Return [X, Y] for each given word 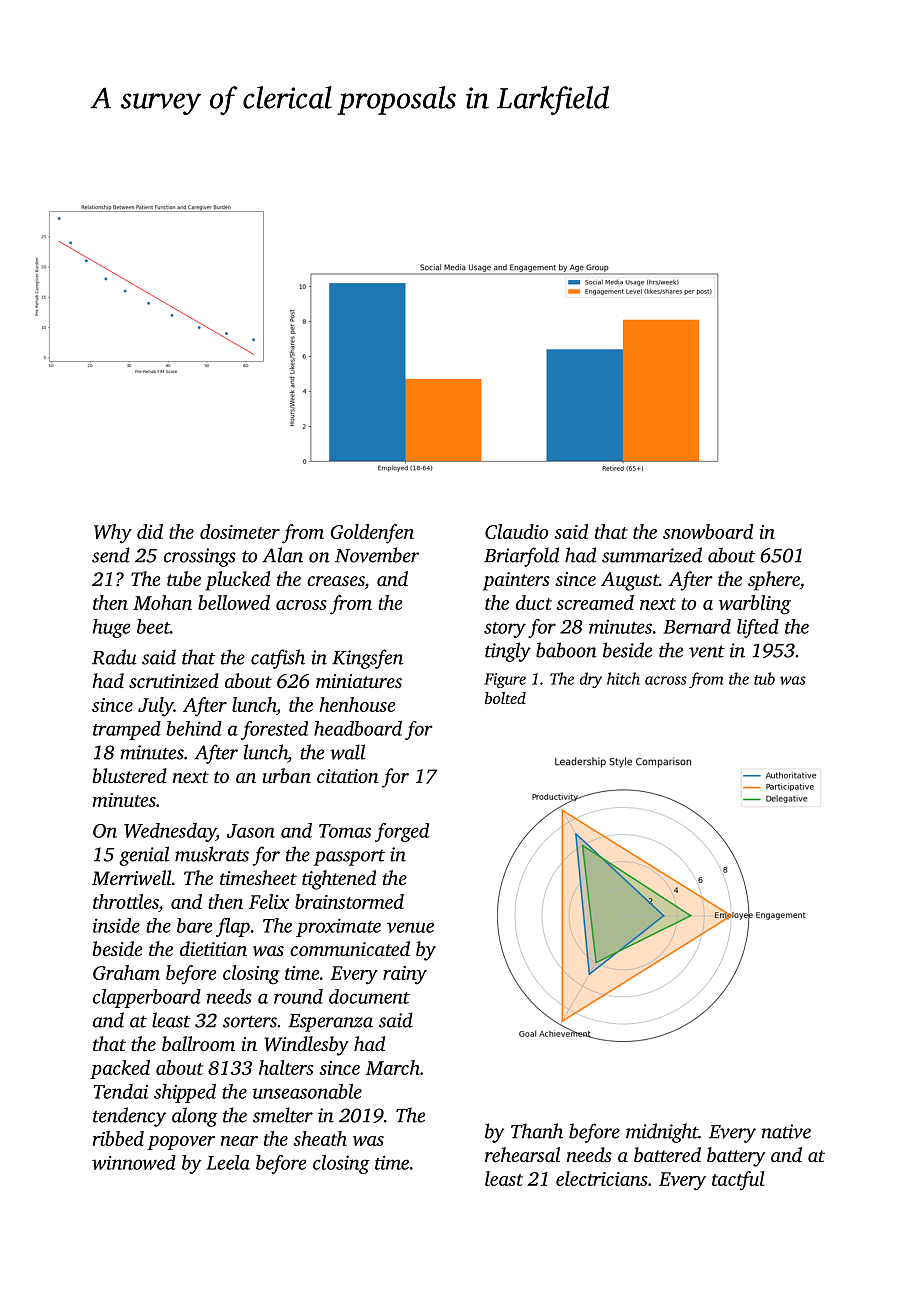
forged [402, 832]
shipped [185, 1093]
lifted [758, 628]
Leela [228, 1162]
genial [144, 856]
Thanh [537, 1131]
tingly [508, 652]
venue [410, 927]
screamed [595, 602]
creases [336, 582]
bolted [505, 698]
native [786, 1131]
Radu [114, 657]
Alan [282, 555]
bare [194, 925]
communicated [350, 948]
